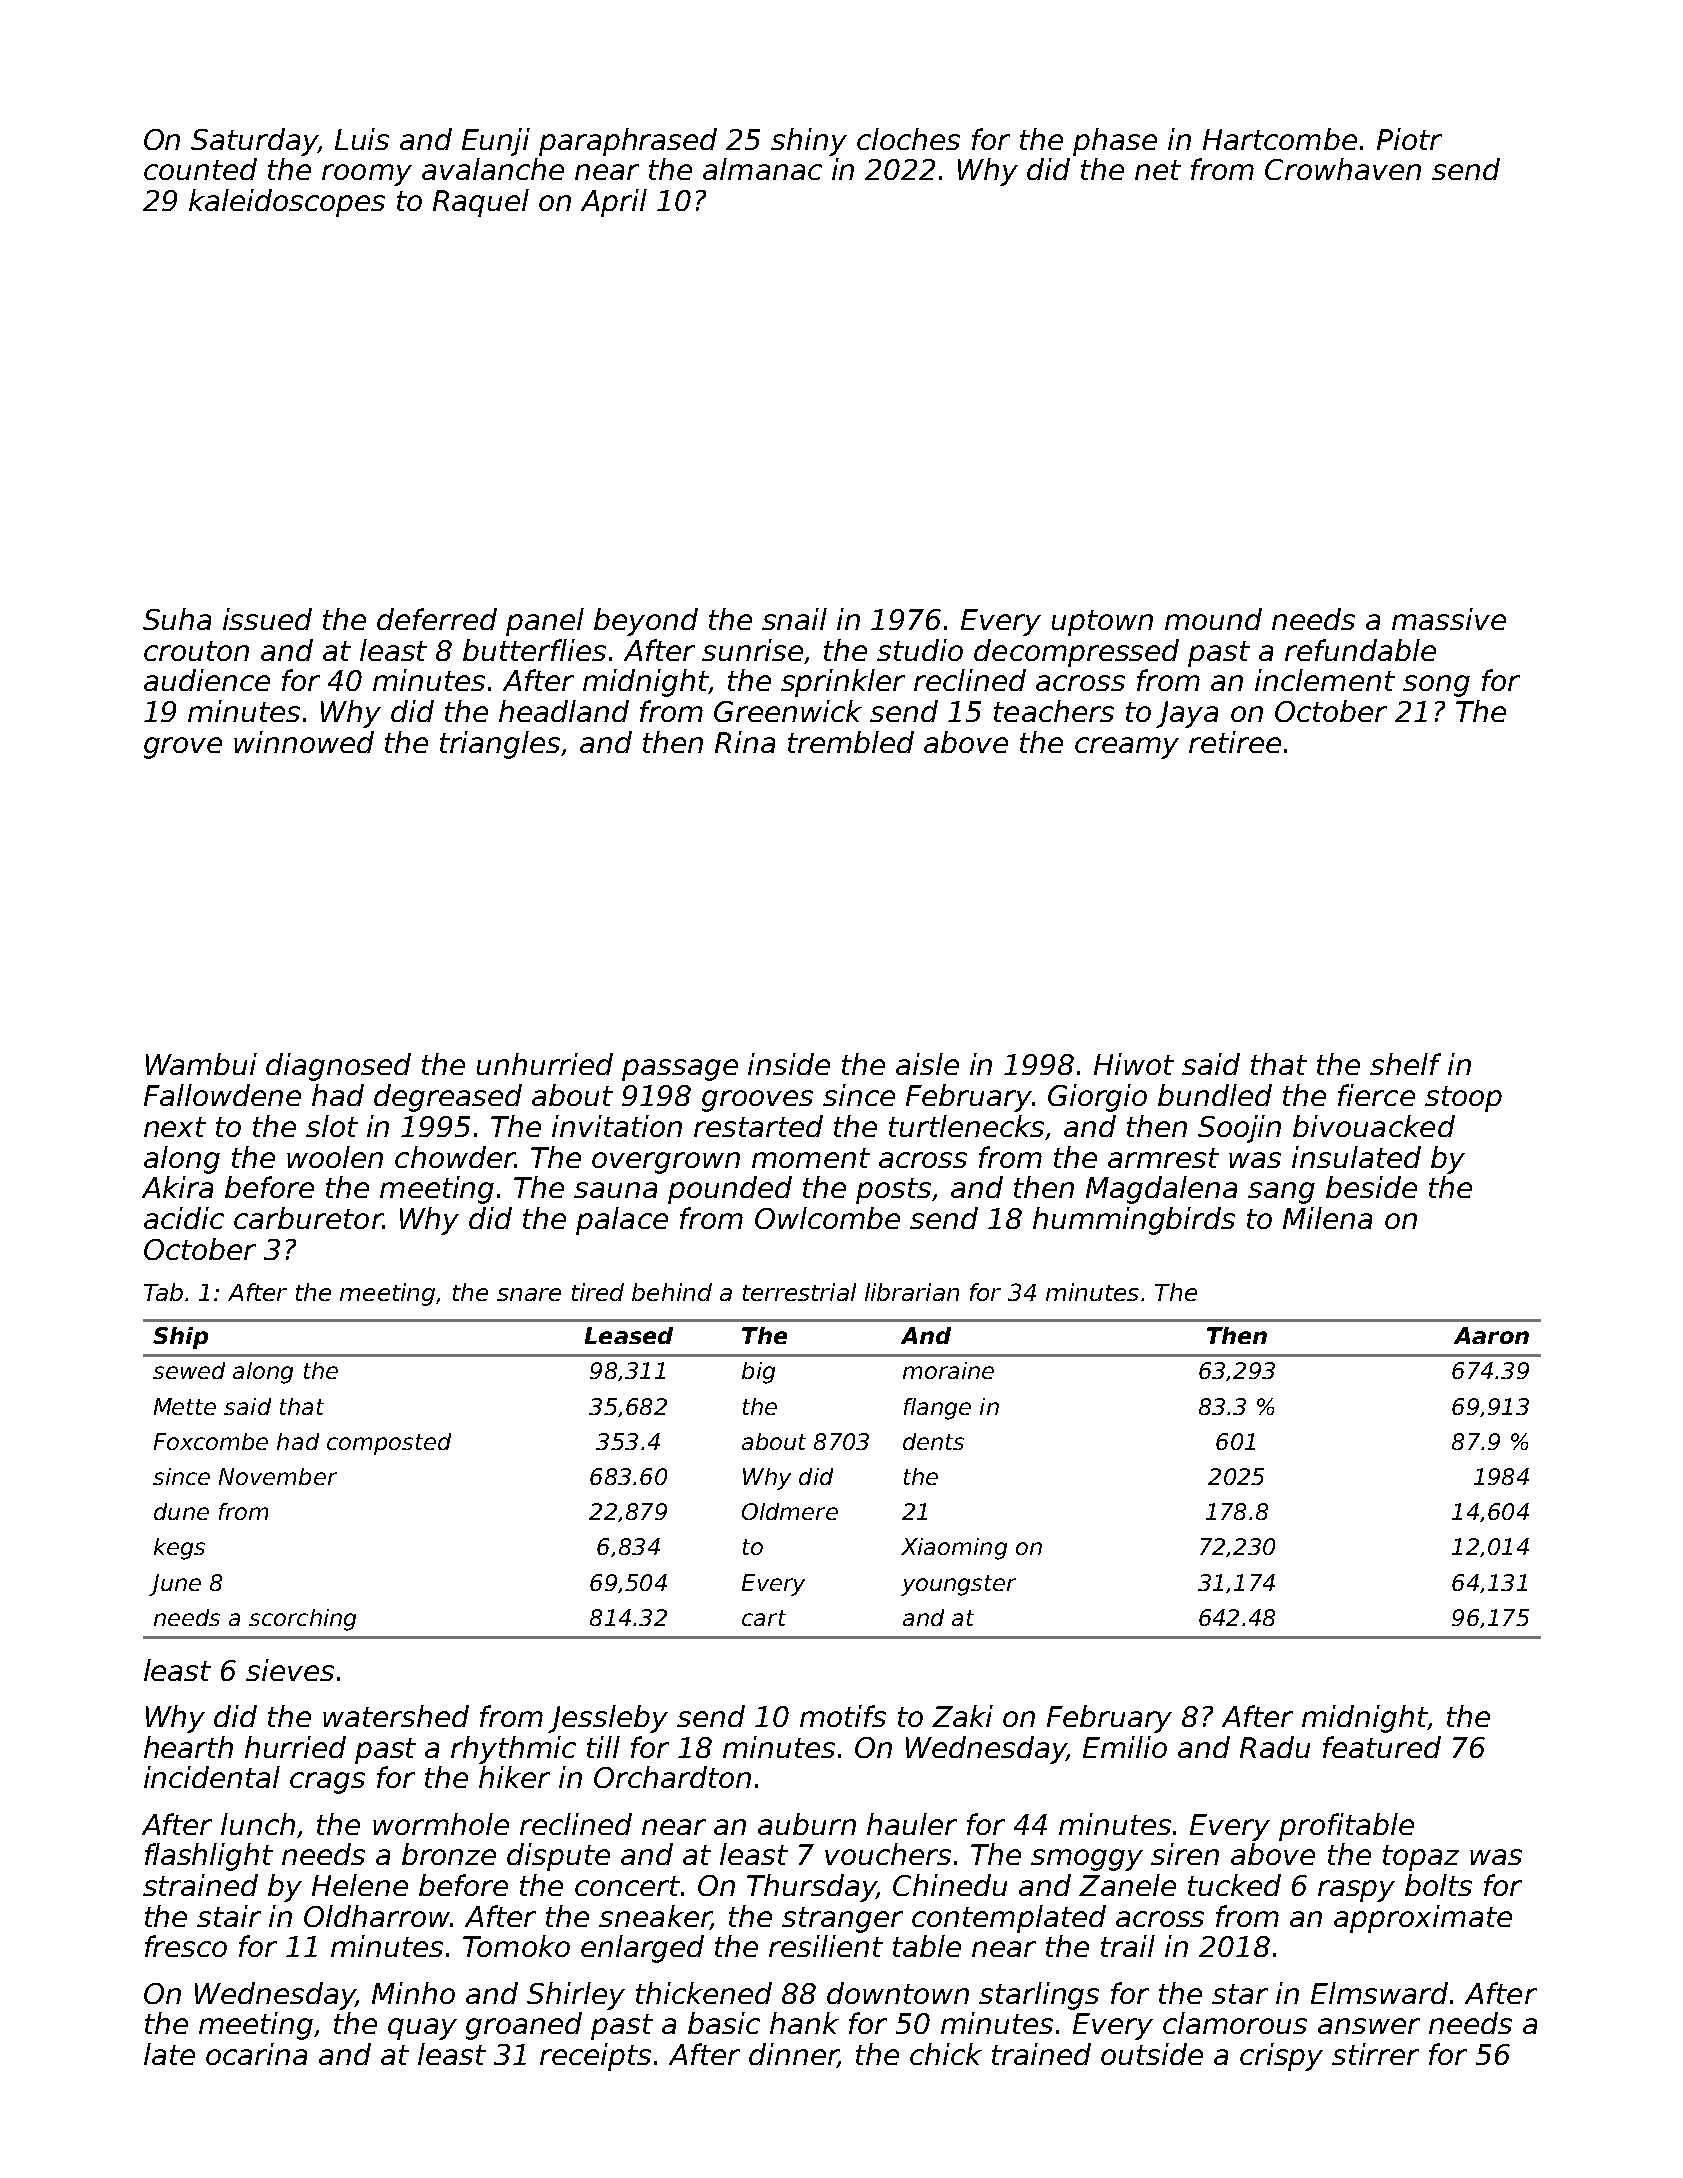 The width and height of the screenshot is (1683, 2178). Describe the element at coordinates (1491, 1335) in the screenshot. I see `Aaron` at that location.
